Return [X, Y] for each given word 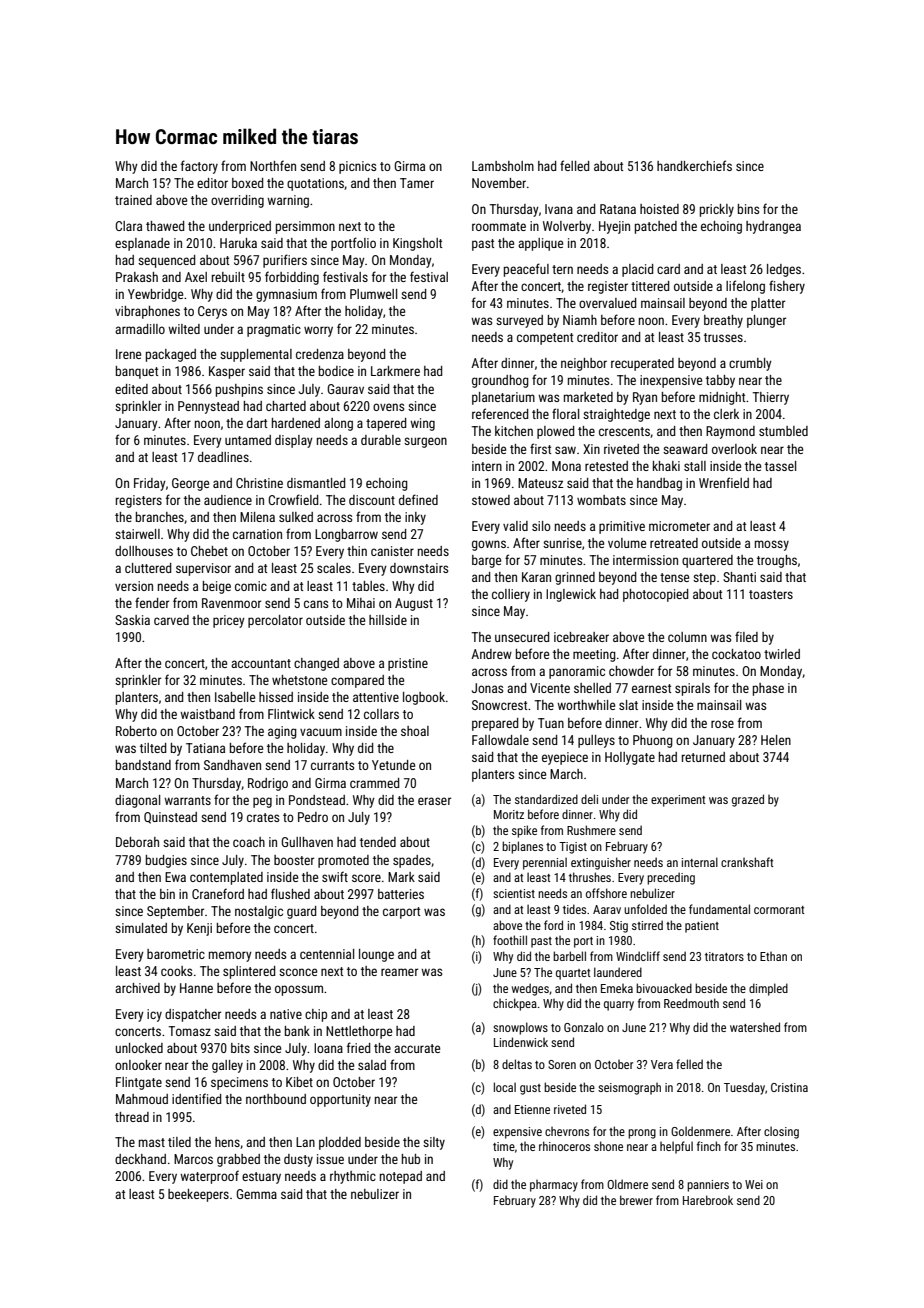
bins [748, 209]
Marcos [193, 1159]
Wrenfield [724, 482]
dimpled [768, 989]
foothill [510, 940]
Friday [150, 484]
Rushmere [591, 830]
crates [263, 817]
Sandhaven [232, 765]
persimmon [305, 227]
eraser [434, 801]
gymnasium [286, 295]
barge [486, 561]
